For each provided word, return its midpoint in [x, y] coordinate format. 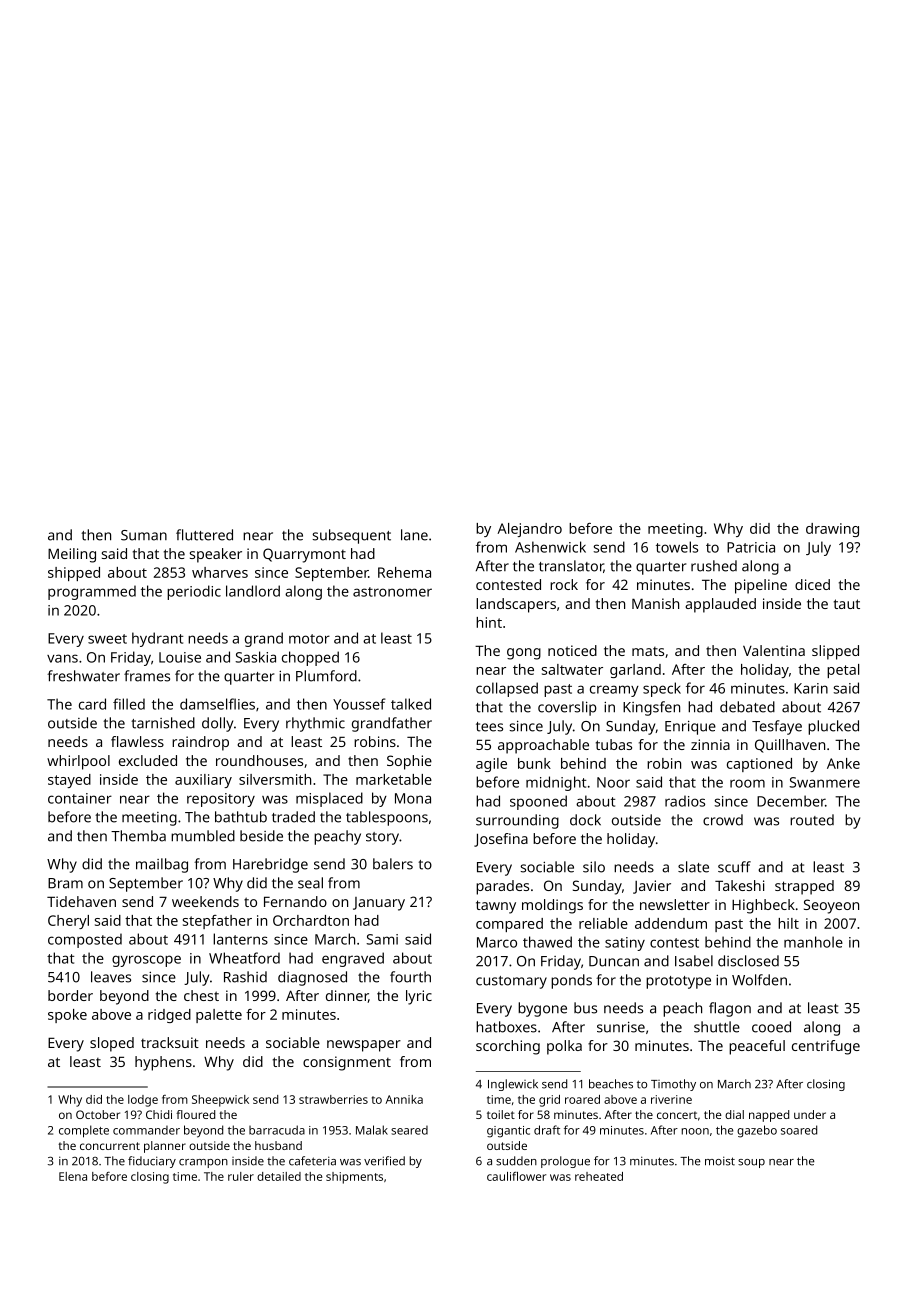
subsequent [352, 536]
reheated [599, 1176]
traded [293, 817]
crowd [723, 820]
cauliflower [516, 1176]
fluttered [204, 535]
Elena [73, 1176]
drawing [832, 530]
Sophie [409, 762]
